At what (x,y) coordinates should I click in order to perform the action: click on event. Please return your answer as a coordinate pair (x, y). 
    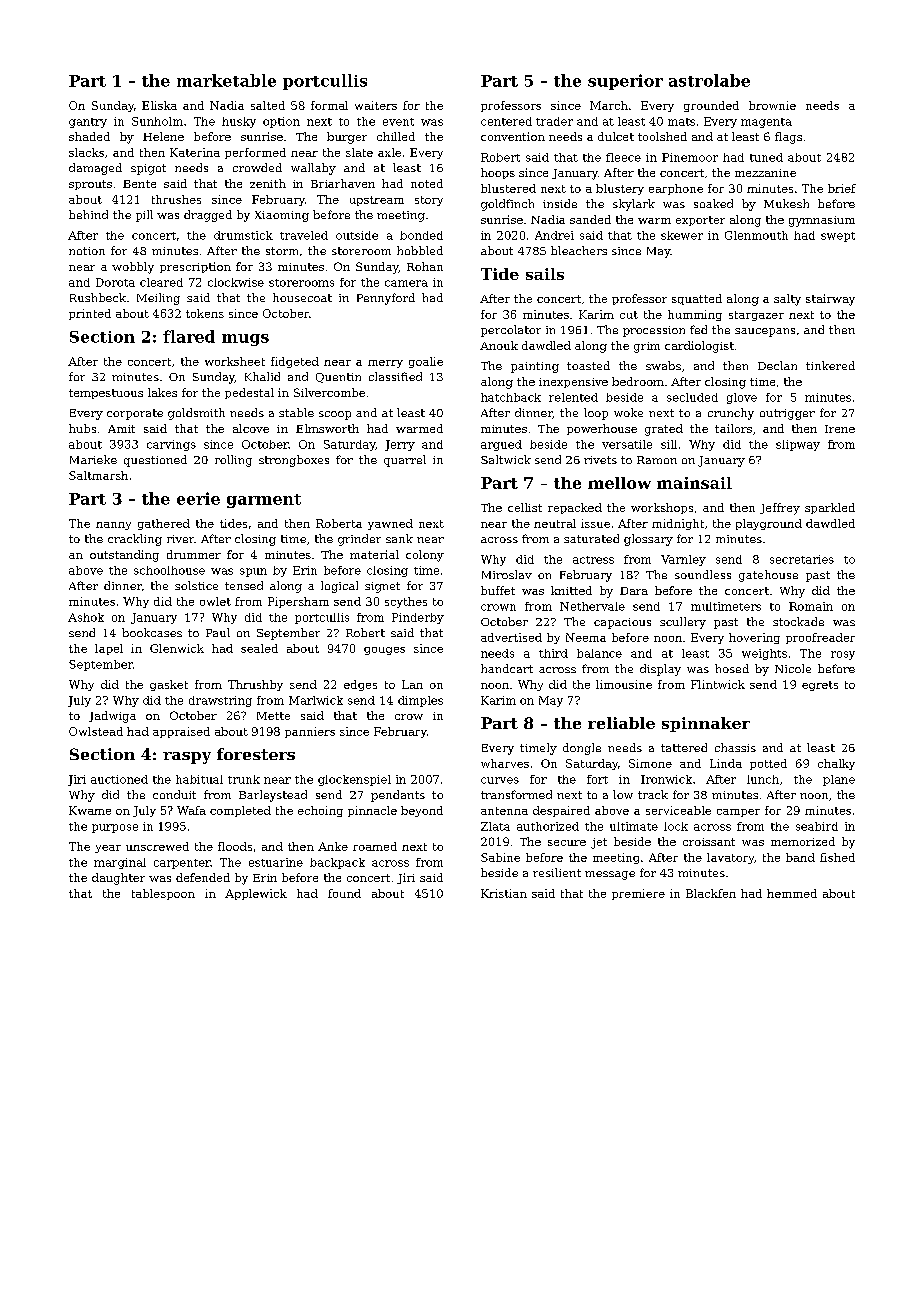
    Looking at the image, I should click on (398, 122).
